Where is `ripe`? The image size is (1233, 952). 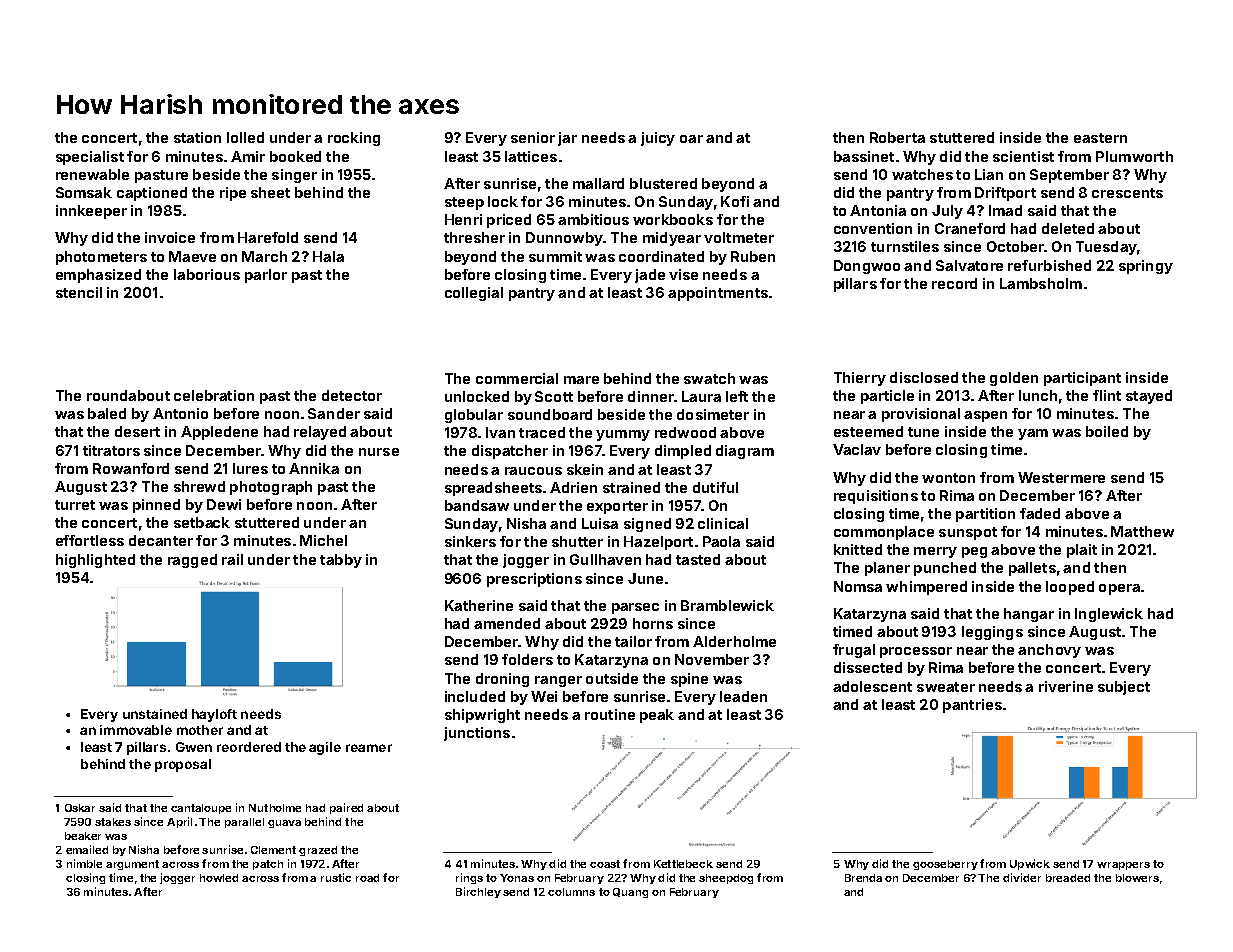 ripe is located at coordinates (233, 194).
